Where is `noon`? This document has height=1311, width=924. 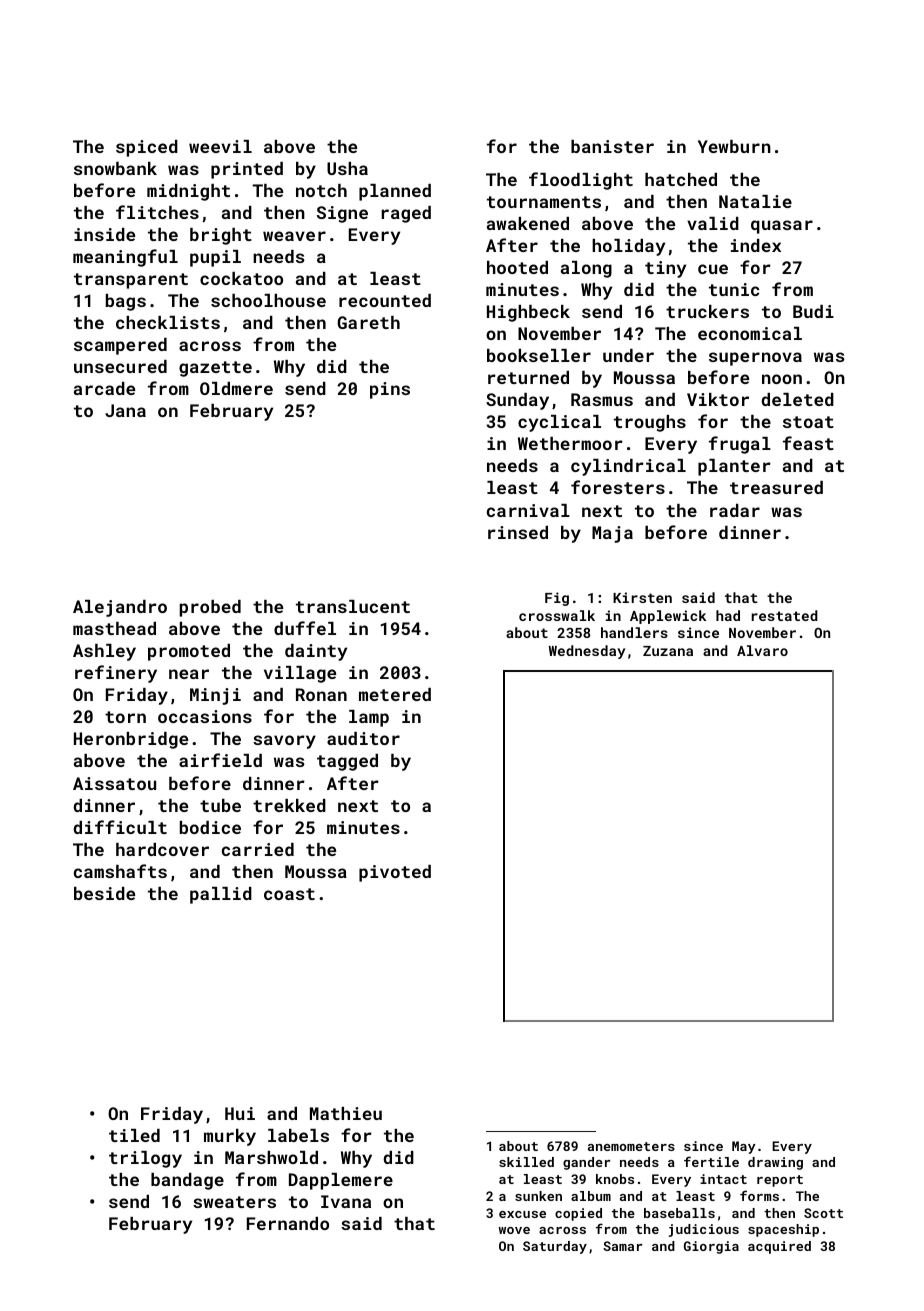
noon is located at coordinates (782, 379).
